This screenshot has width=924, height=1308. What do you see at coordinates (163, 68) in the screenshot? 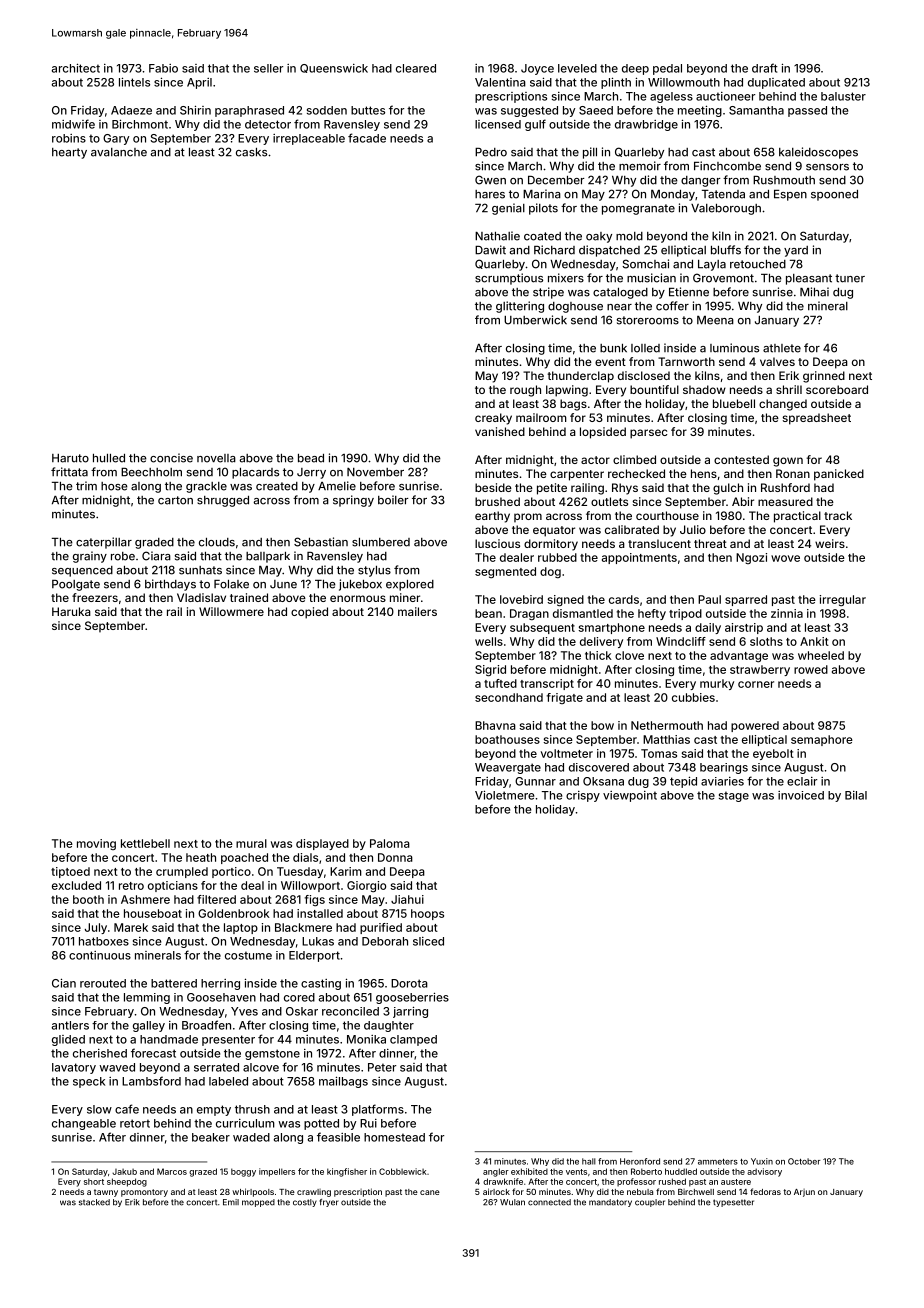
I see `Fabio` at bounding box center [163, 68].
